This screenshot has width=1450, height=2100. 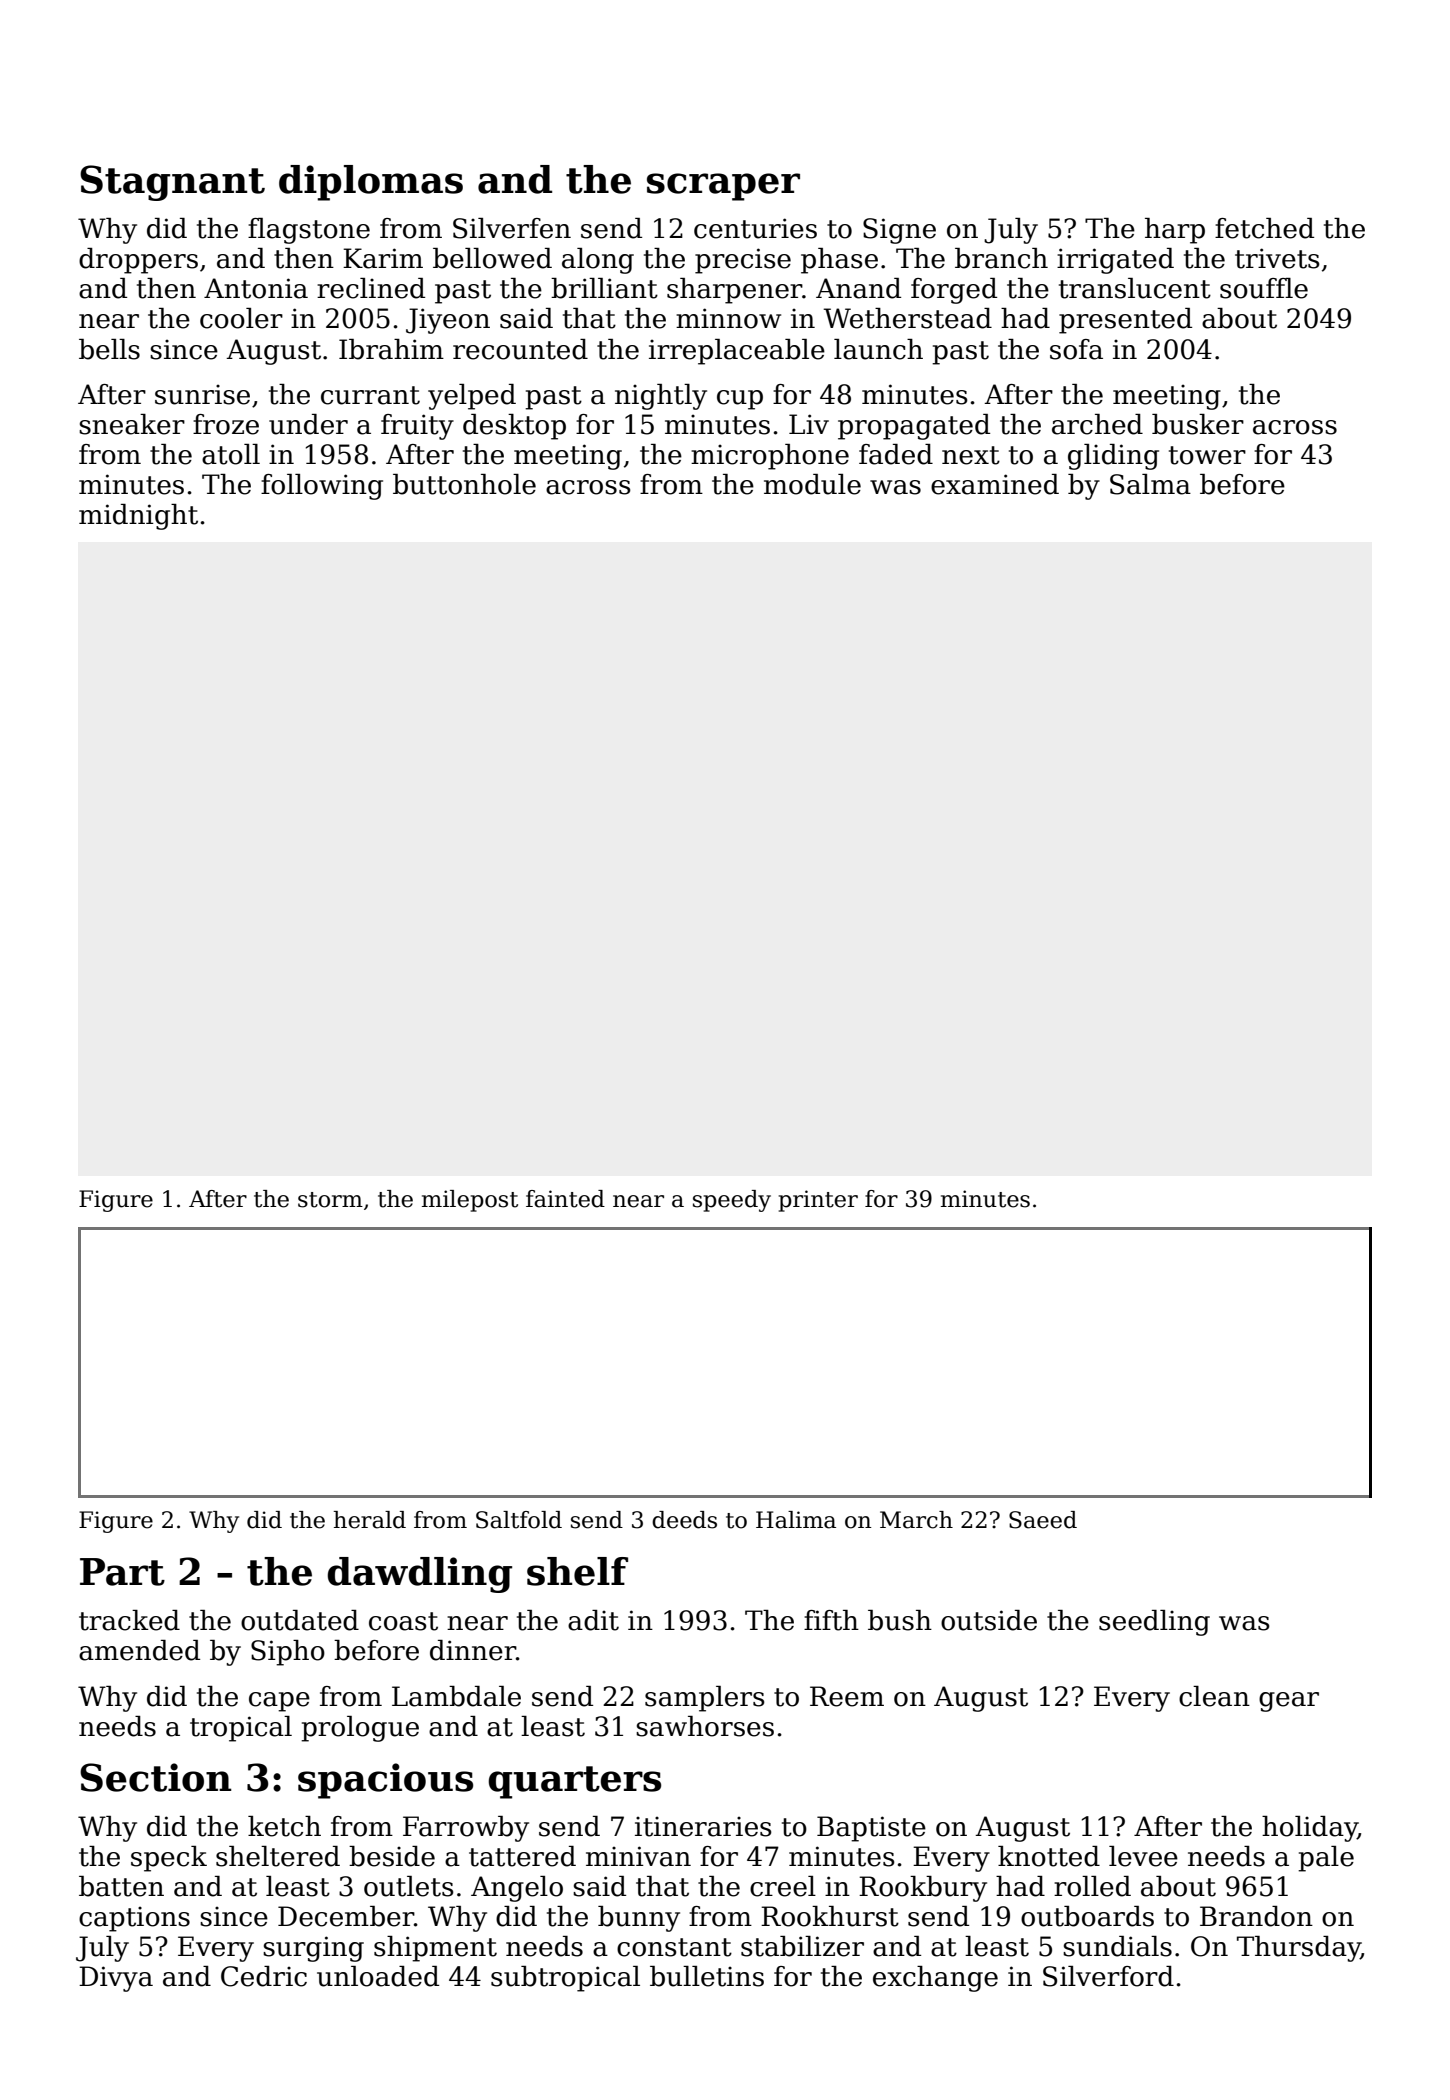 I want to click on fetched, so click(x=1264, y=228).
